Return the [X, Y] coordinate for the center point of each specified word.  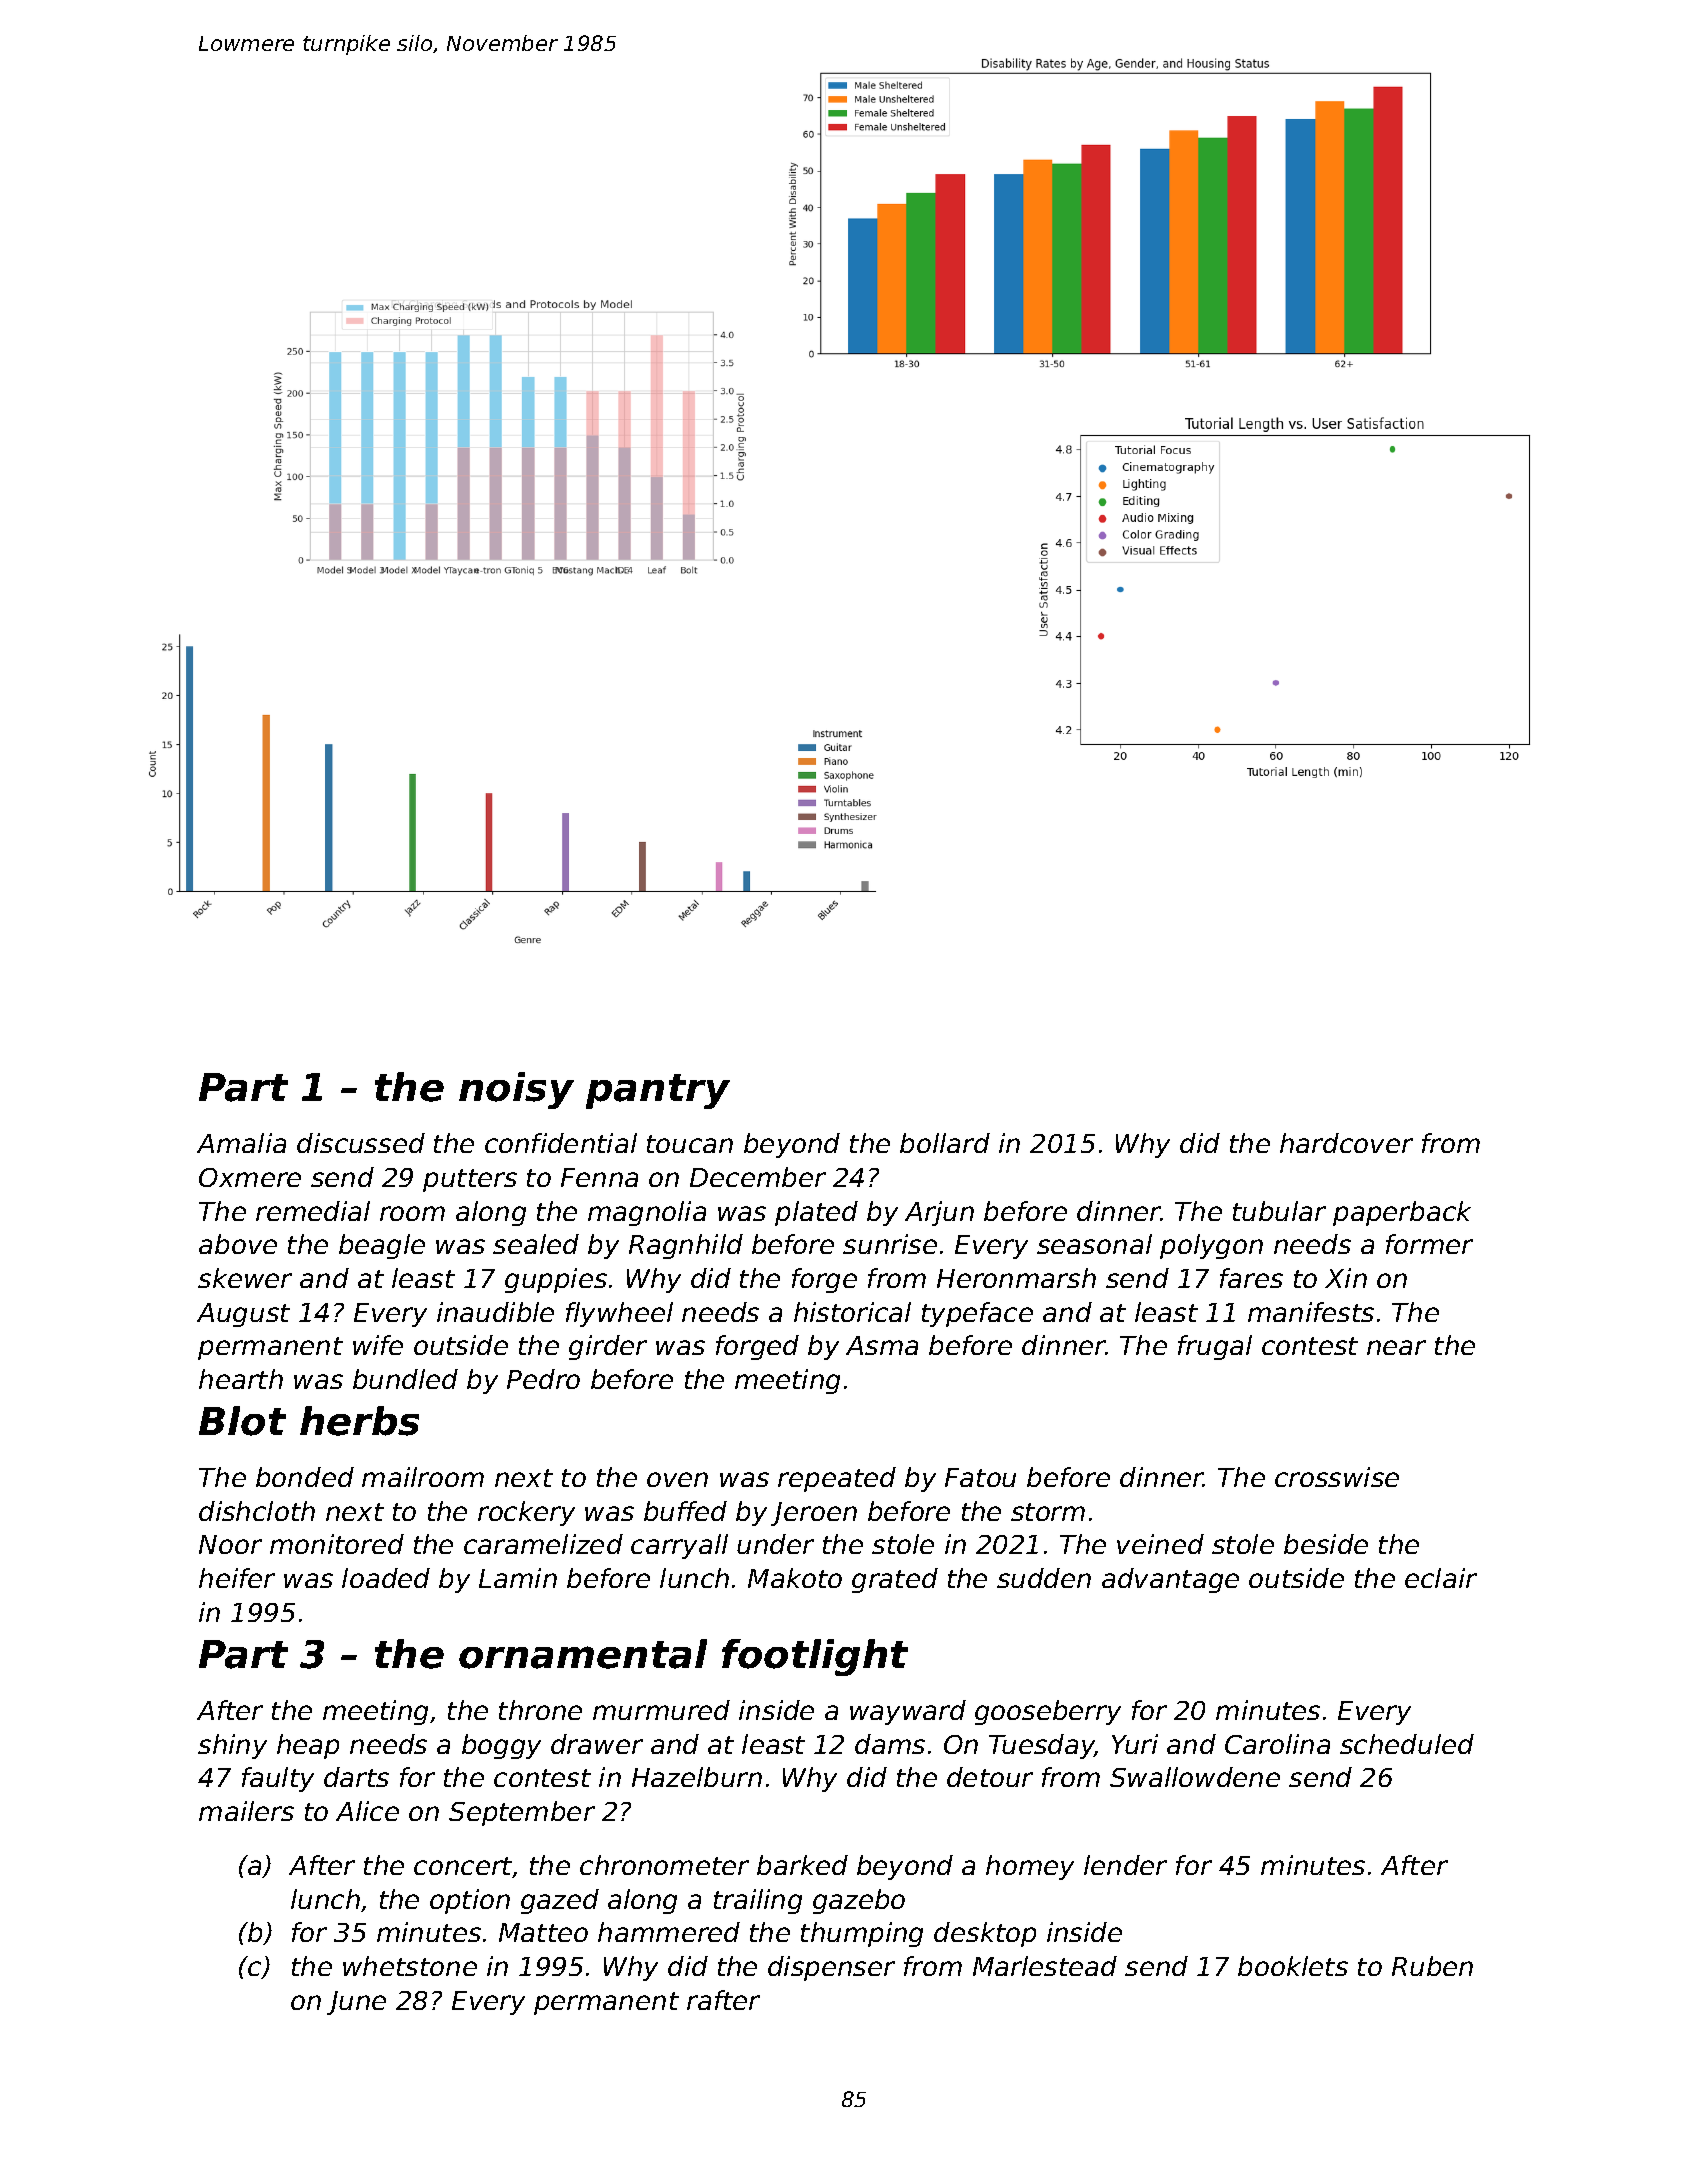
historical [852, 1312]
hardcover [1346, 1143]
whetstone [410, 1966]
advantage [1170, 1580]
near [1396, 1347]
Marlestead [1045, 1966]
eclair [1441, 1578]
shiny [232, 1746]
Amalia [241, 1143]
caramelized [543, 1544]
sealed [536, 1244]
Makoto [795, 1578]
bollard [945, 1143]
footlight [815, 1657]
